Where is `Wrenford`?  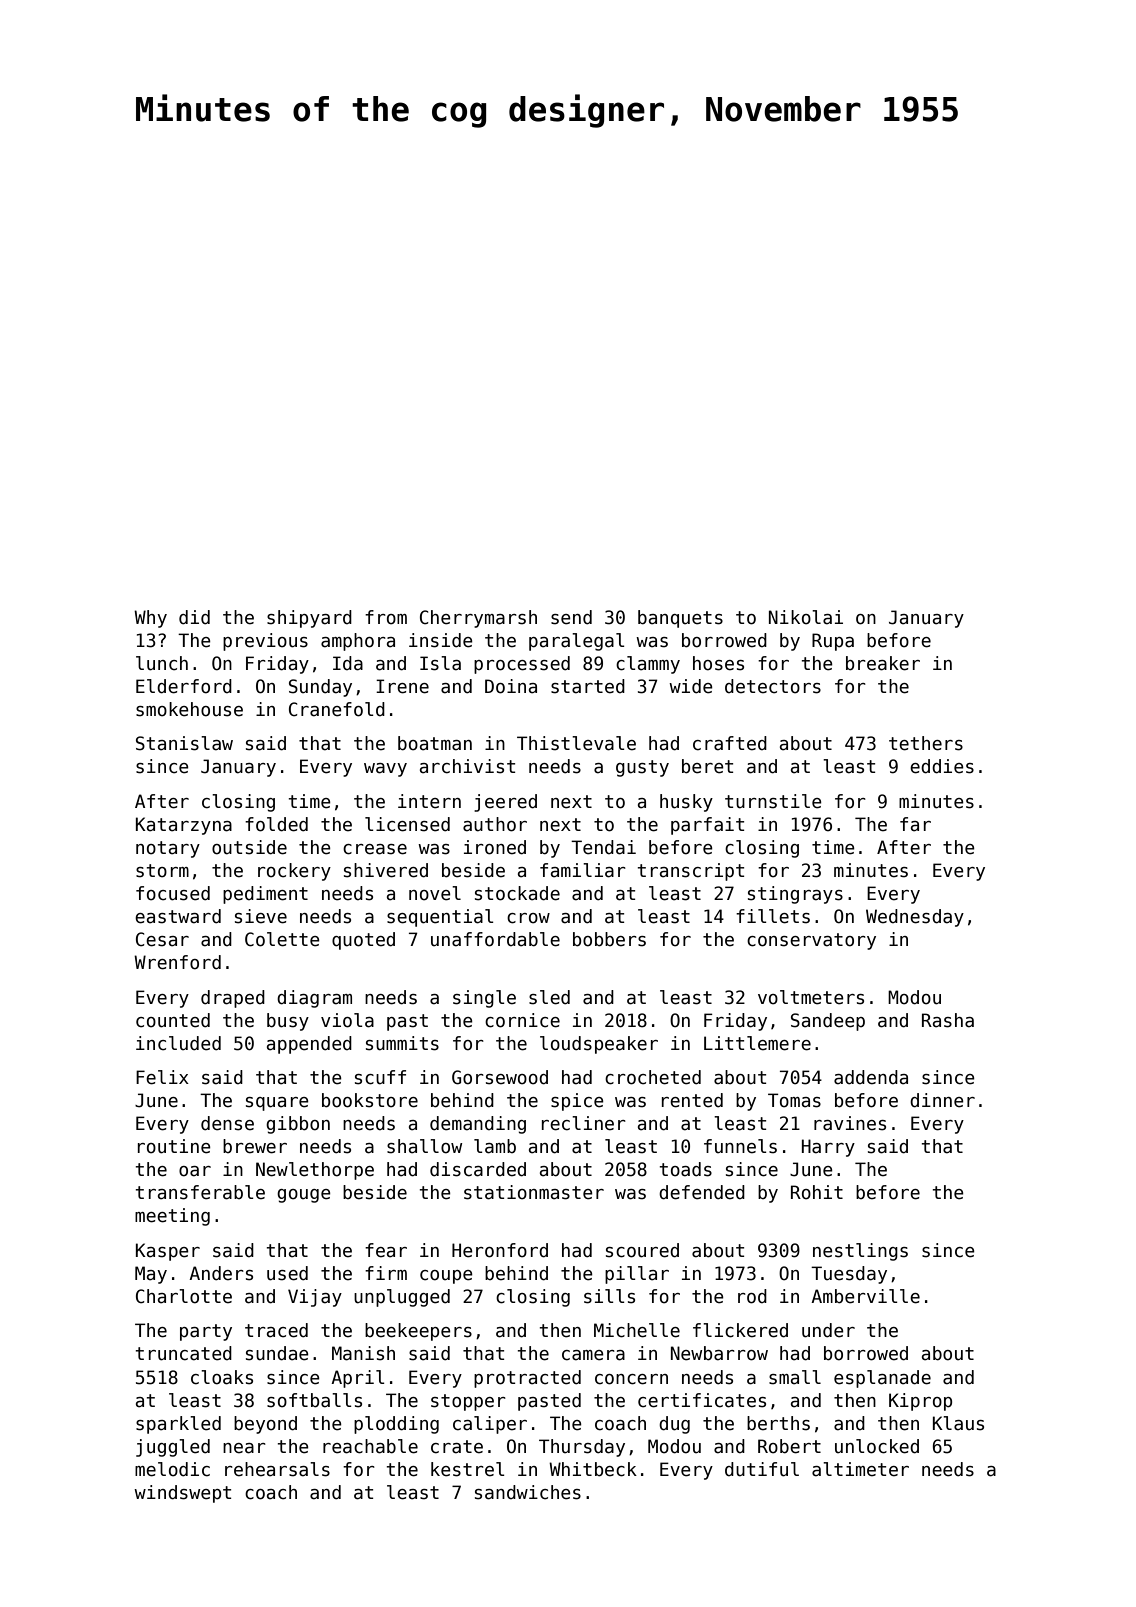
Wrenford is located at coordinates (177, 962).
